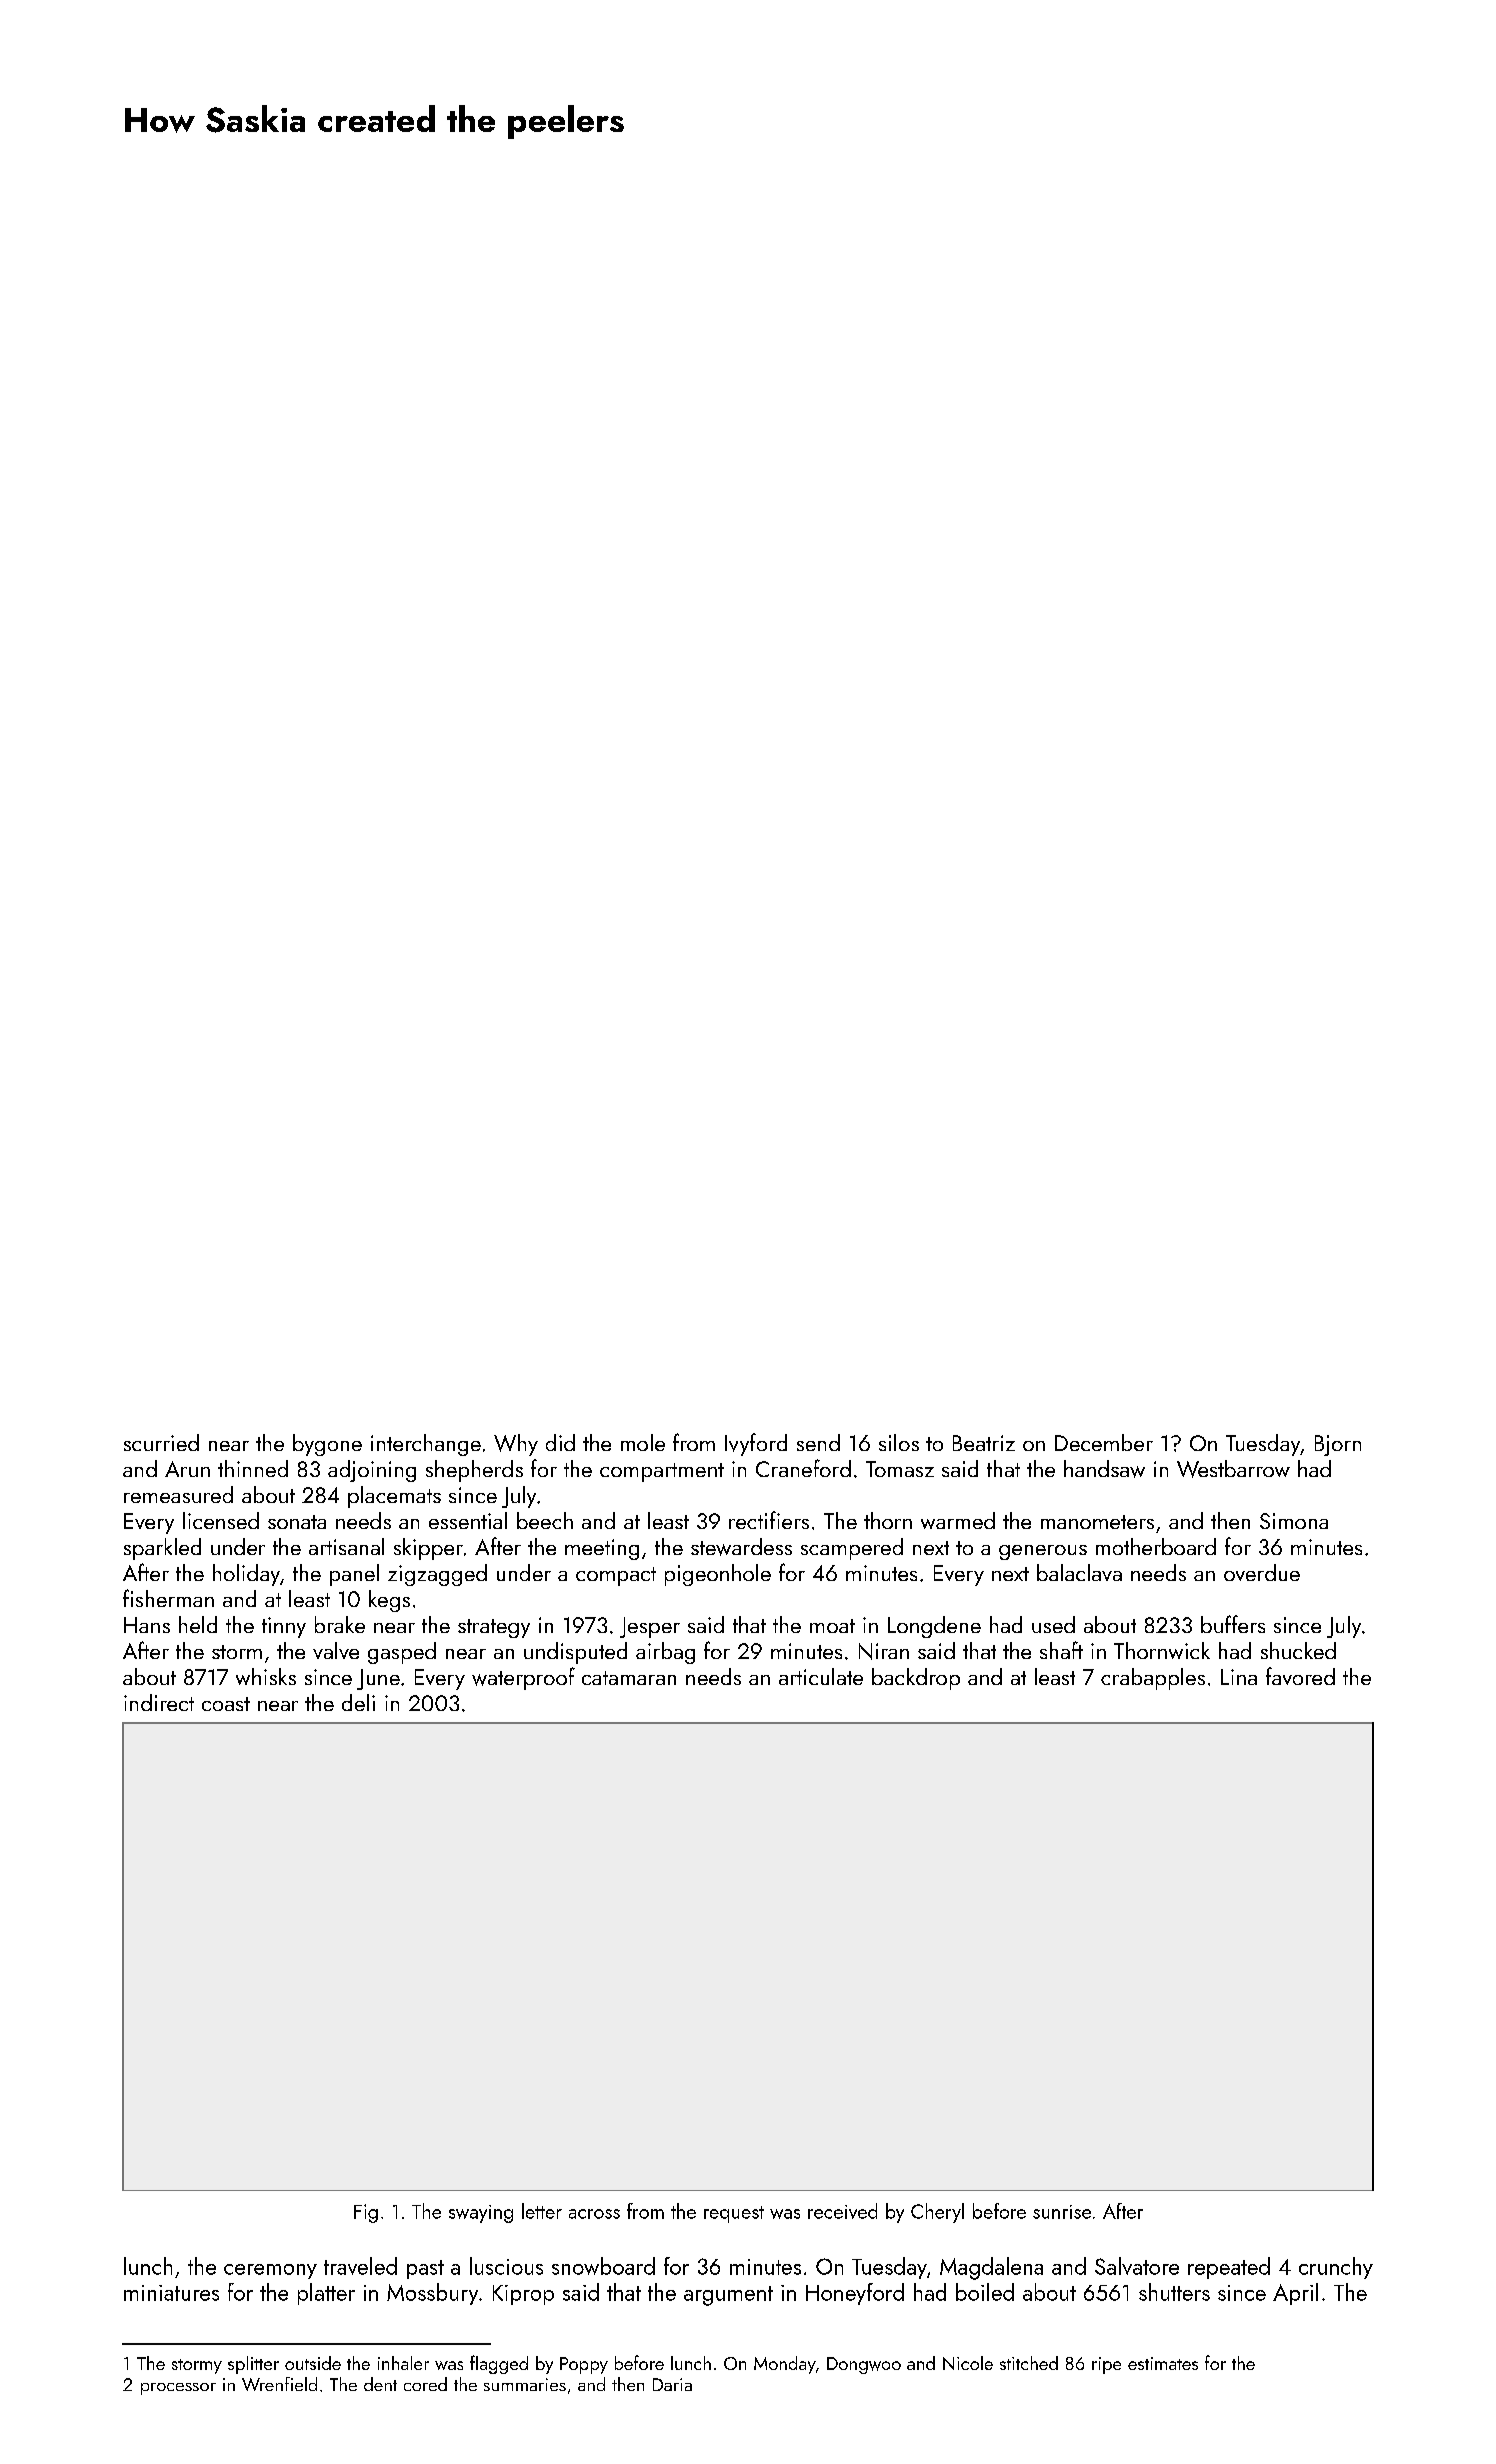 This image has height=2464, width=1496. Describe the element at coordinates (650, 1627) in the image. I see `Jesper` at that location.
